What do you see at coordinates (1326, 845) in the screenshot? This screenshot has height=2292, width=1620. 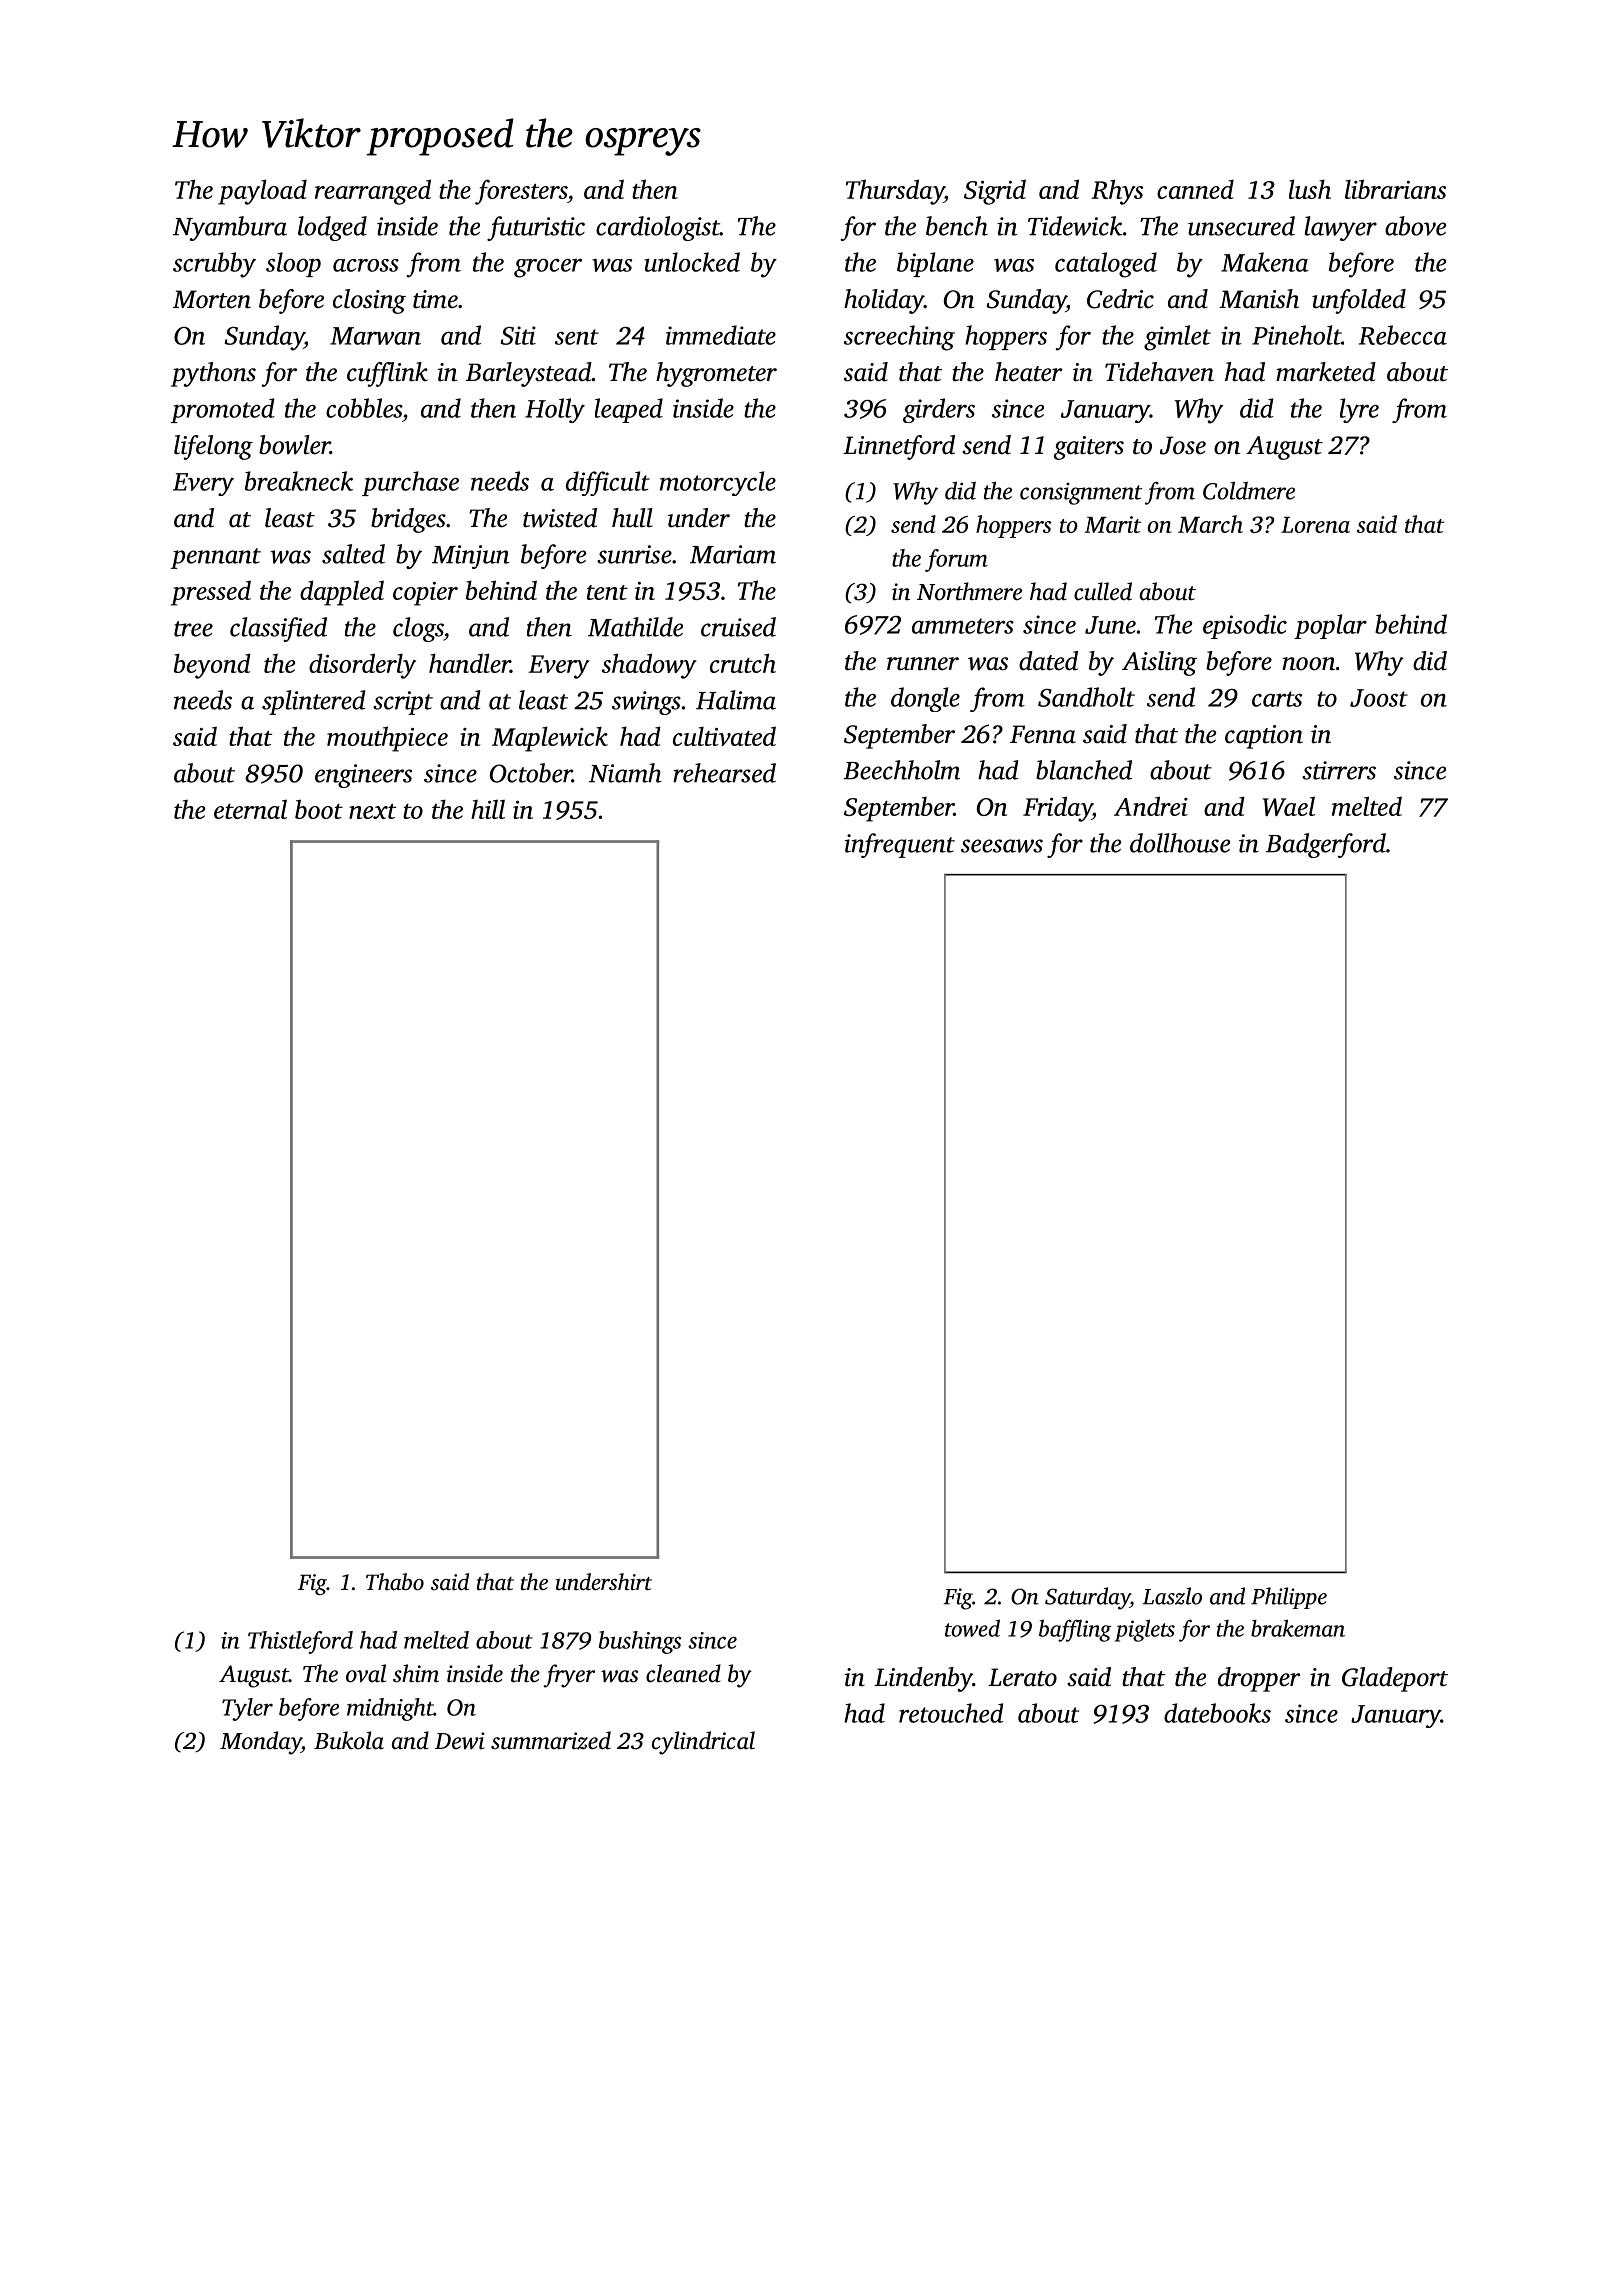 I see `Badgerford` at bounding box center [1326, 845].
